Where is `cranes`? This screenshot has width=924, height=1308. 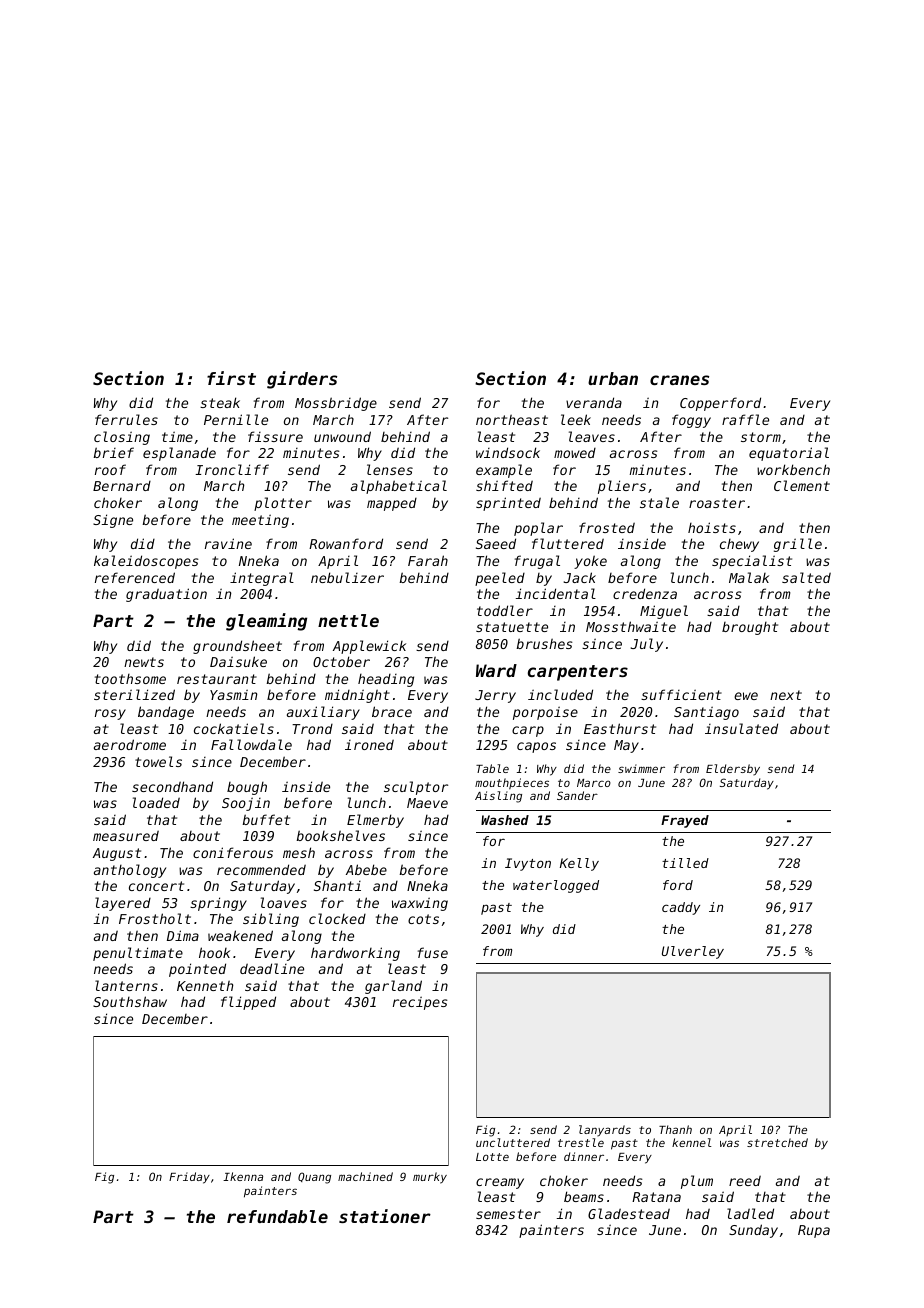
cranes is located at coordinates (679, 380).
